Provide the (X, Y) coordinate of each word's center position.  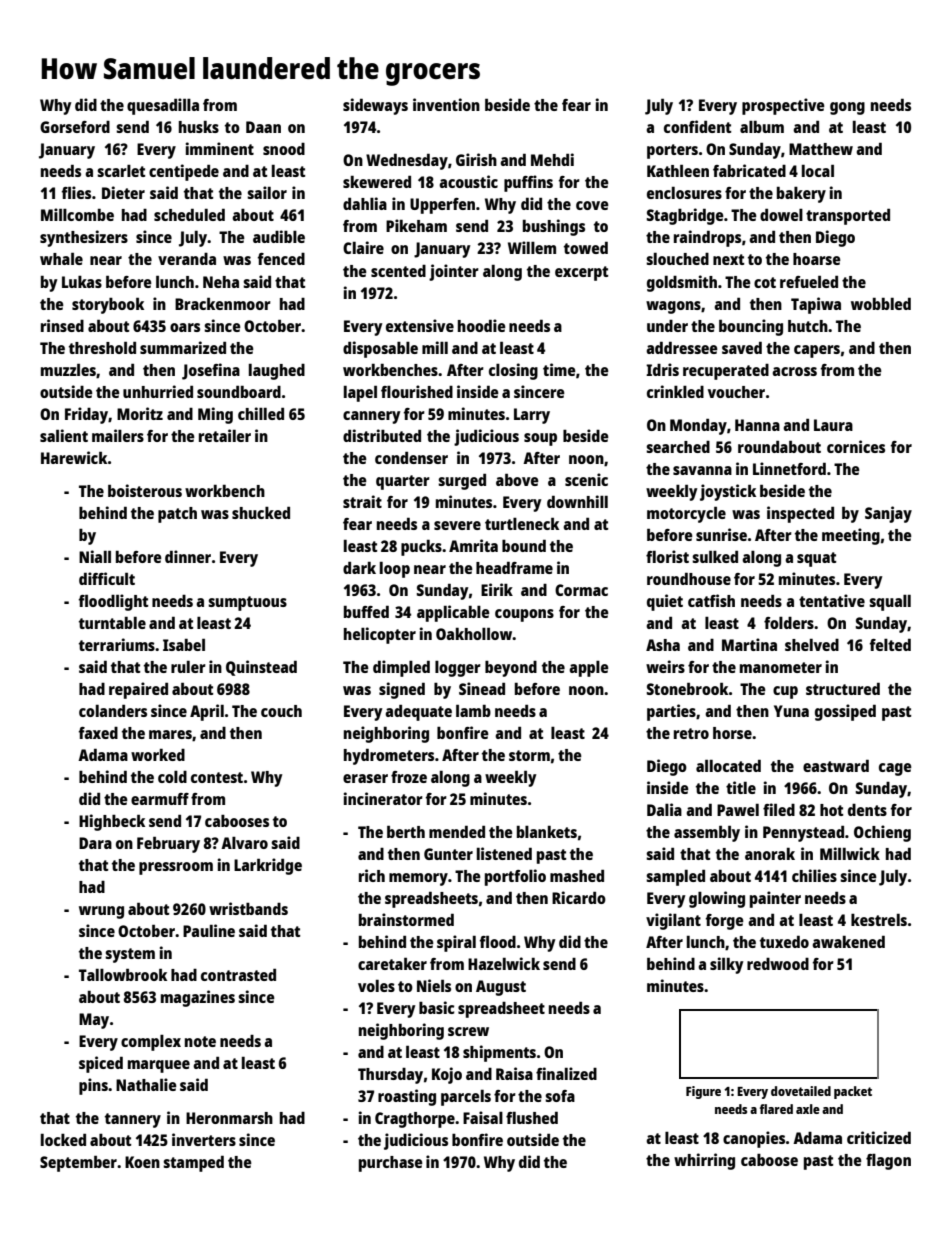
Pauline (209, 930)
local (818, 170)
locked (63, 1139)
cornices (856, 446)
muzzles (68, 369)
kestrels (879, 920)
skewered (377, 181)
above (517, 479)
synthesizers (84, 238)
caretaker (392, 963)
